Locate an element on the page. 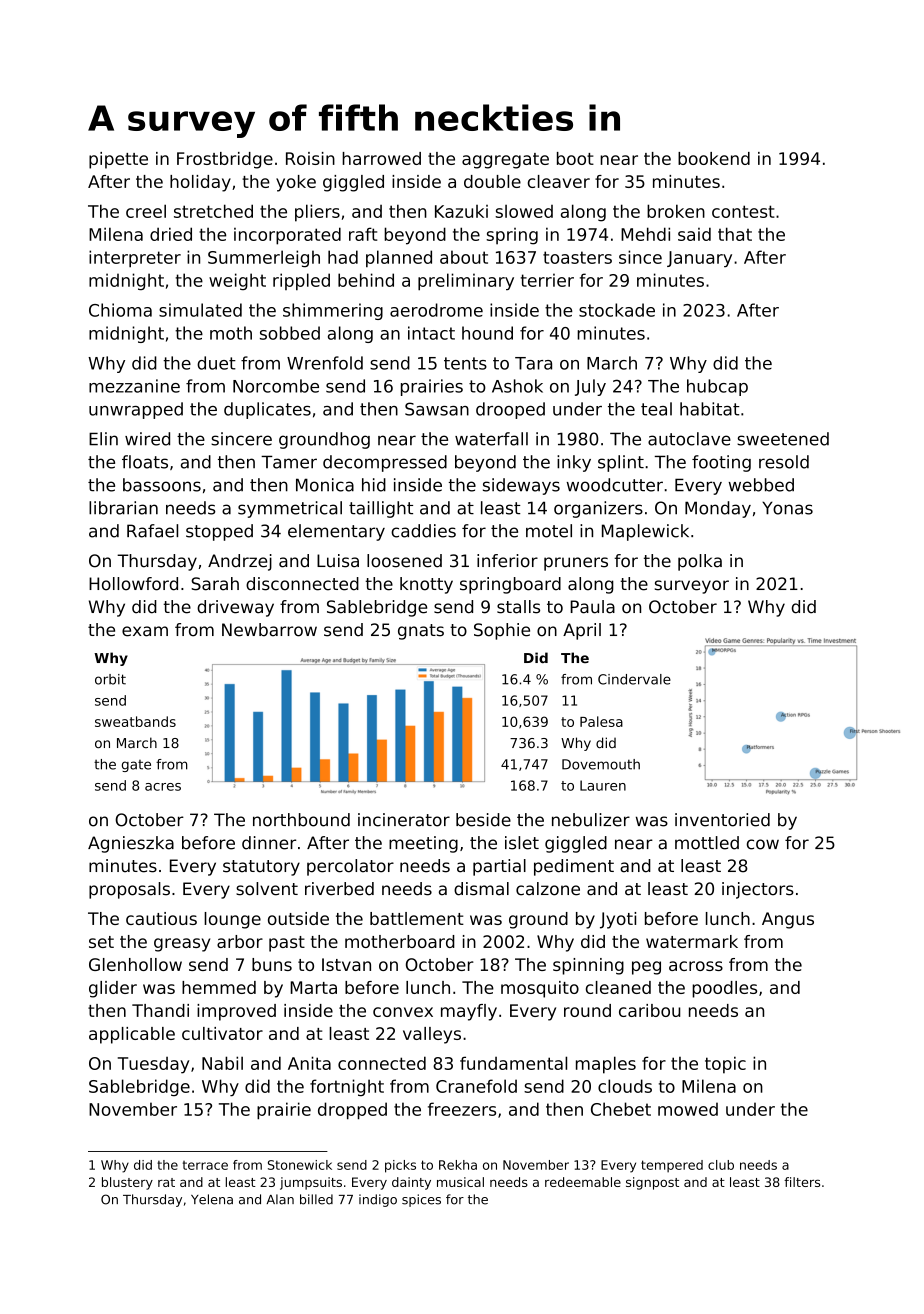  acres is located at coordinates (163, 787).
